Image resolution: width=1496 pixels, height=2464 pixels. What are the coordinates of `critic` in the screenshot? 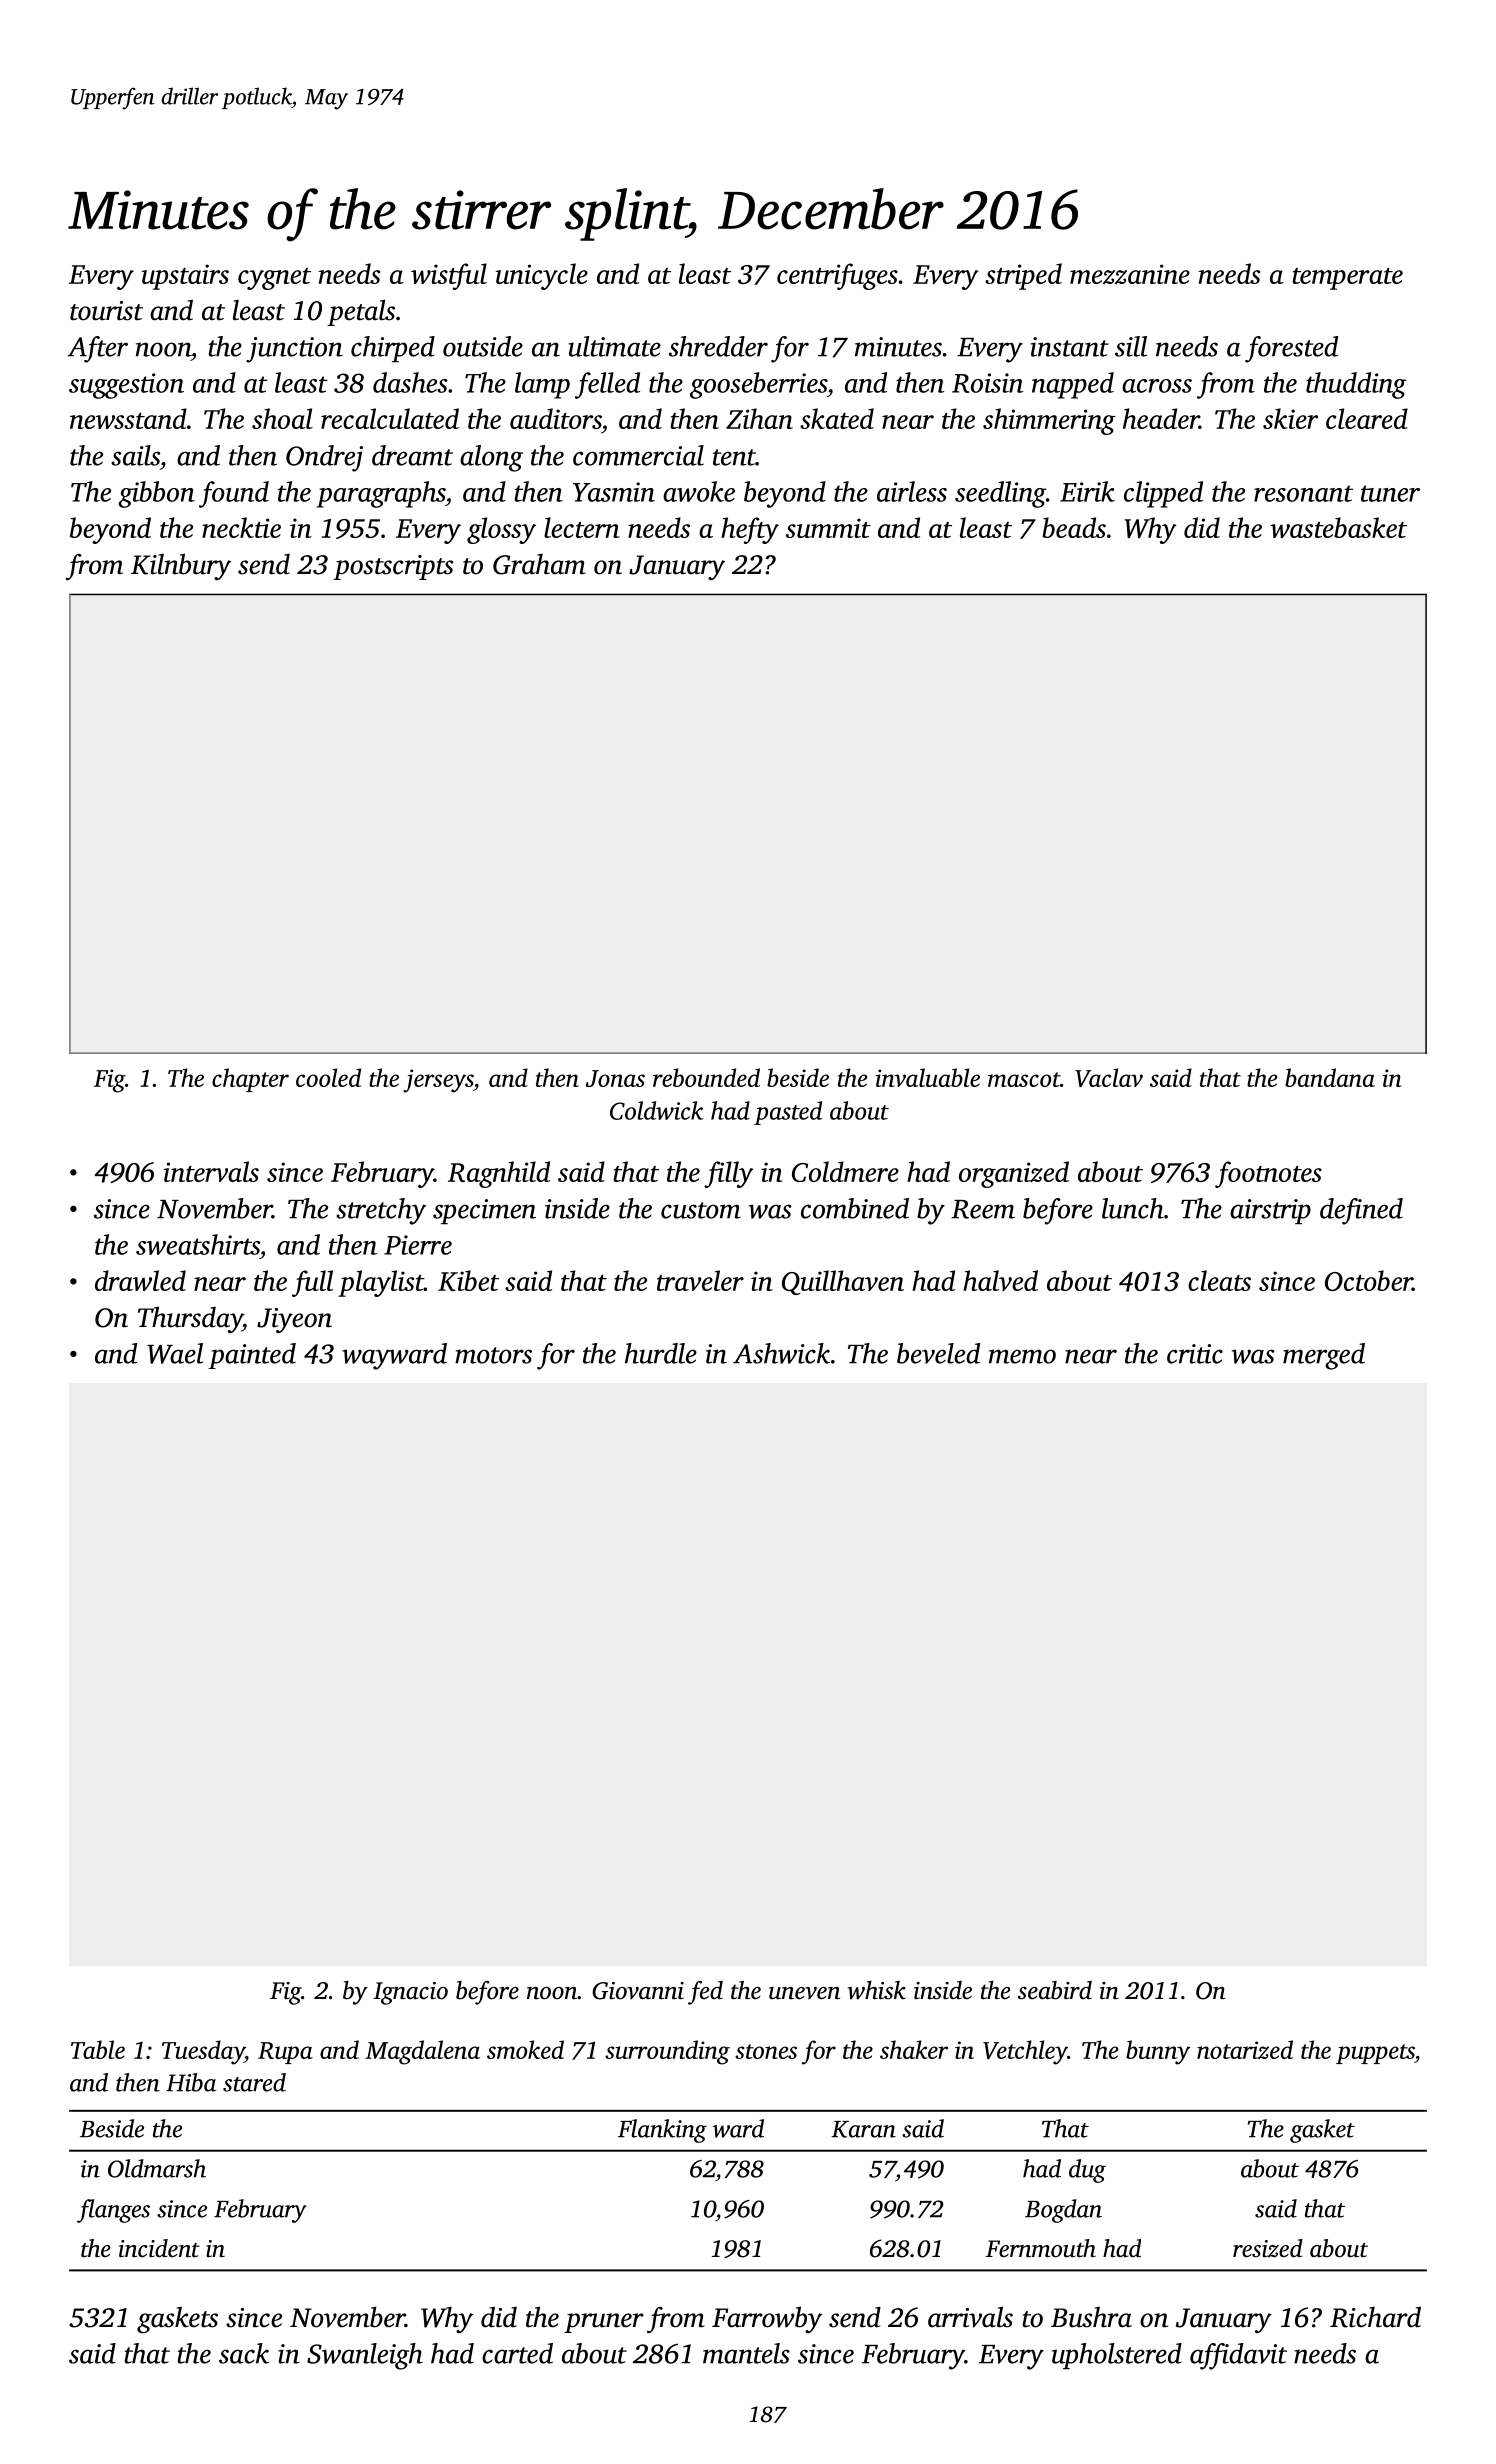 It's located at (1195, 1354).
